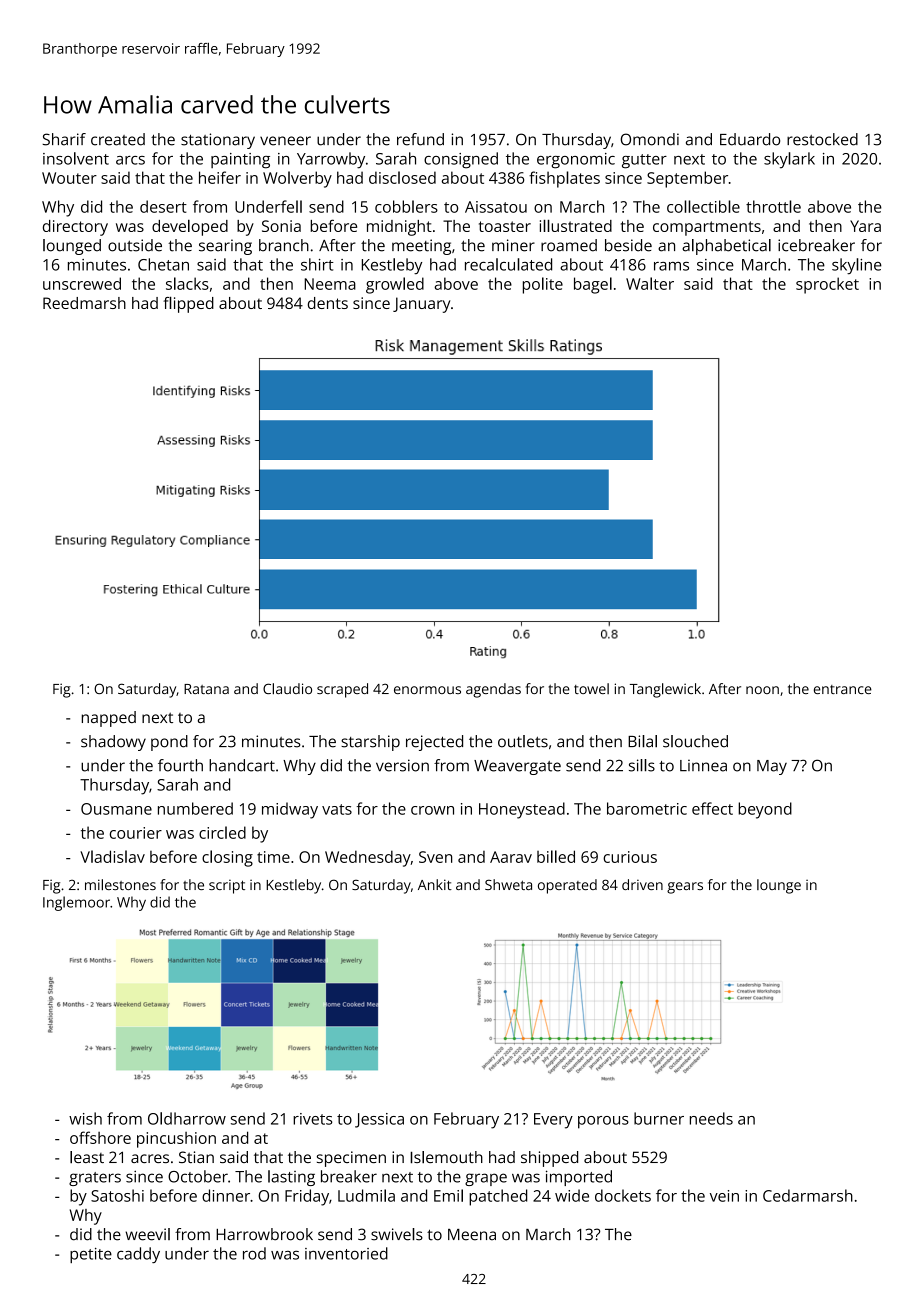 This screenshot has height=1308, width=924. What do you see at coordinates (427, 690) in the screenshot?
I see `enormous` at bounding box center [427, 690].
